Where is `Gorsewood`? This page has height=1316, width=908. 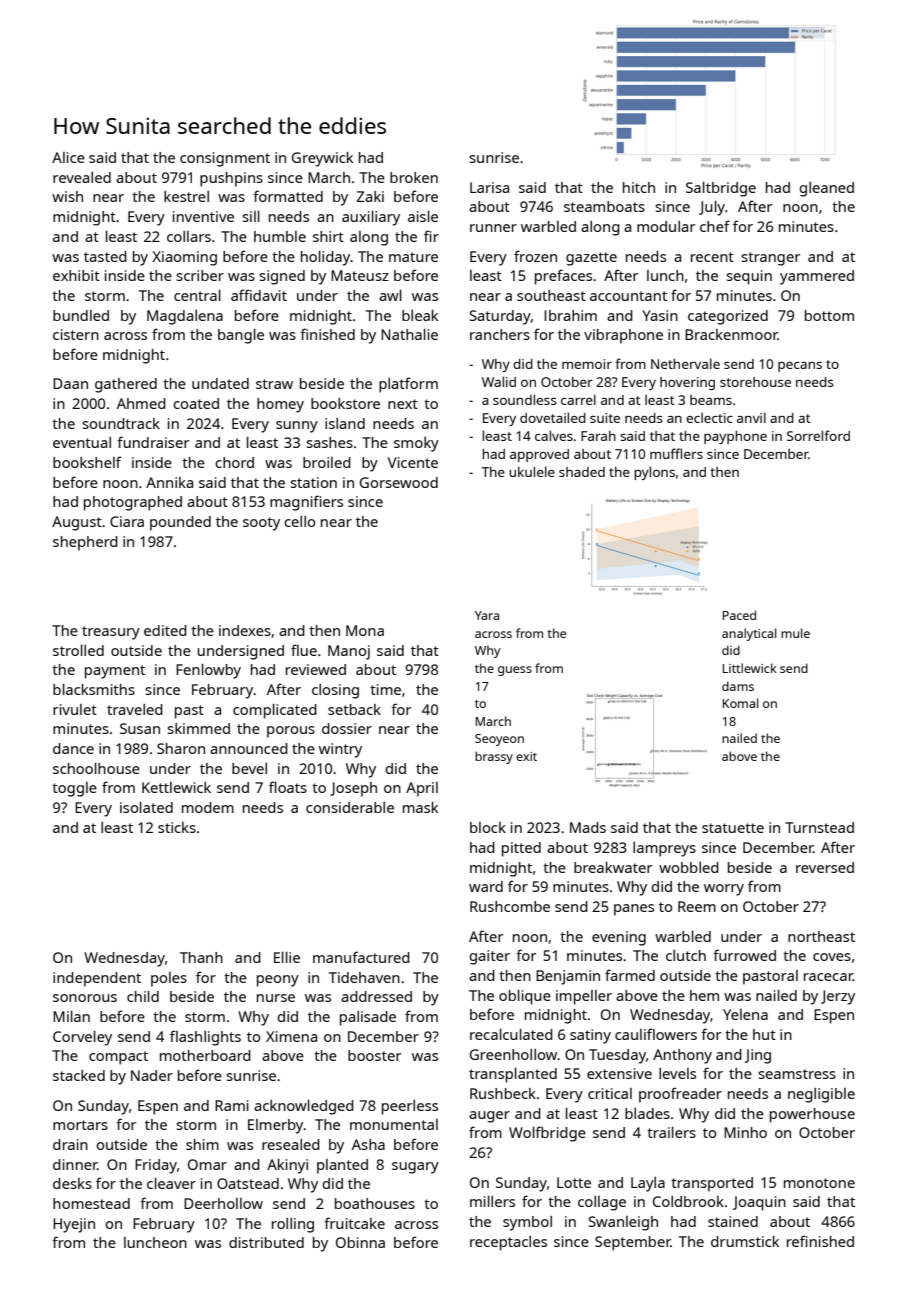
Gorsewood is located at coordinates (399, 482).
